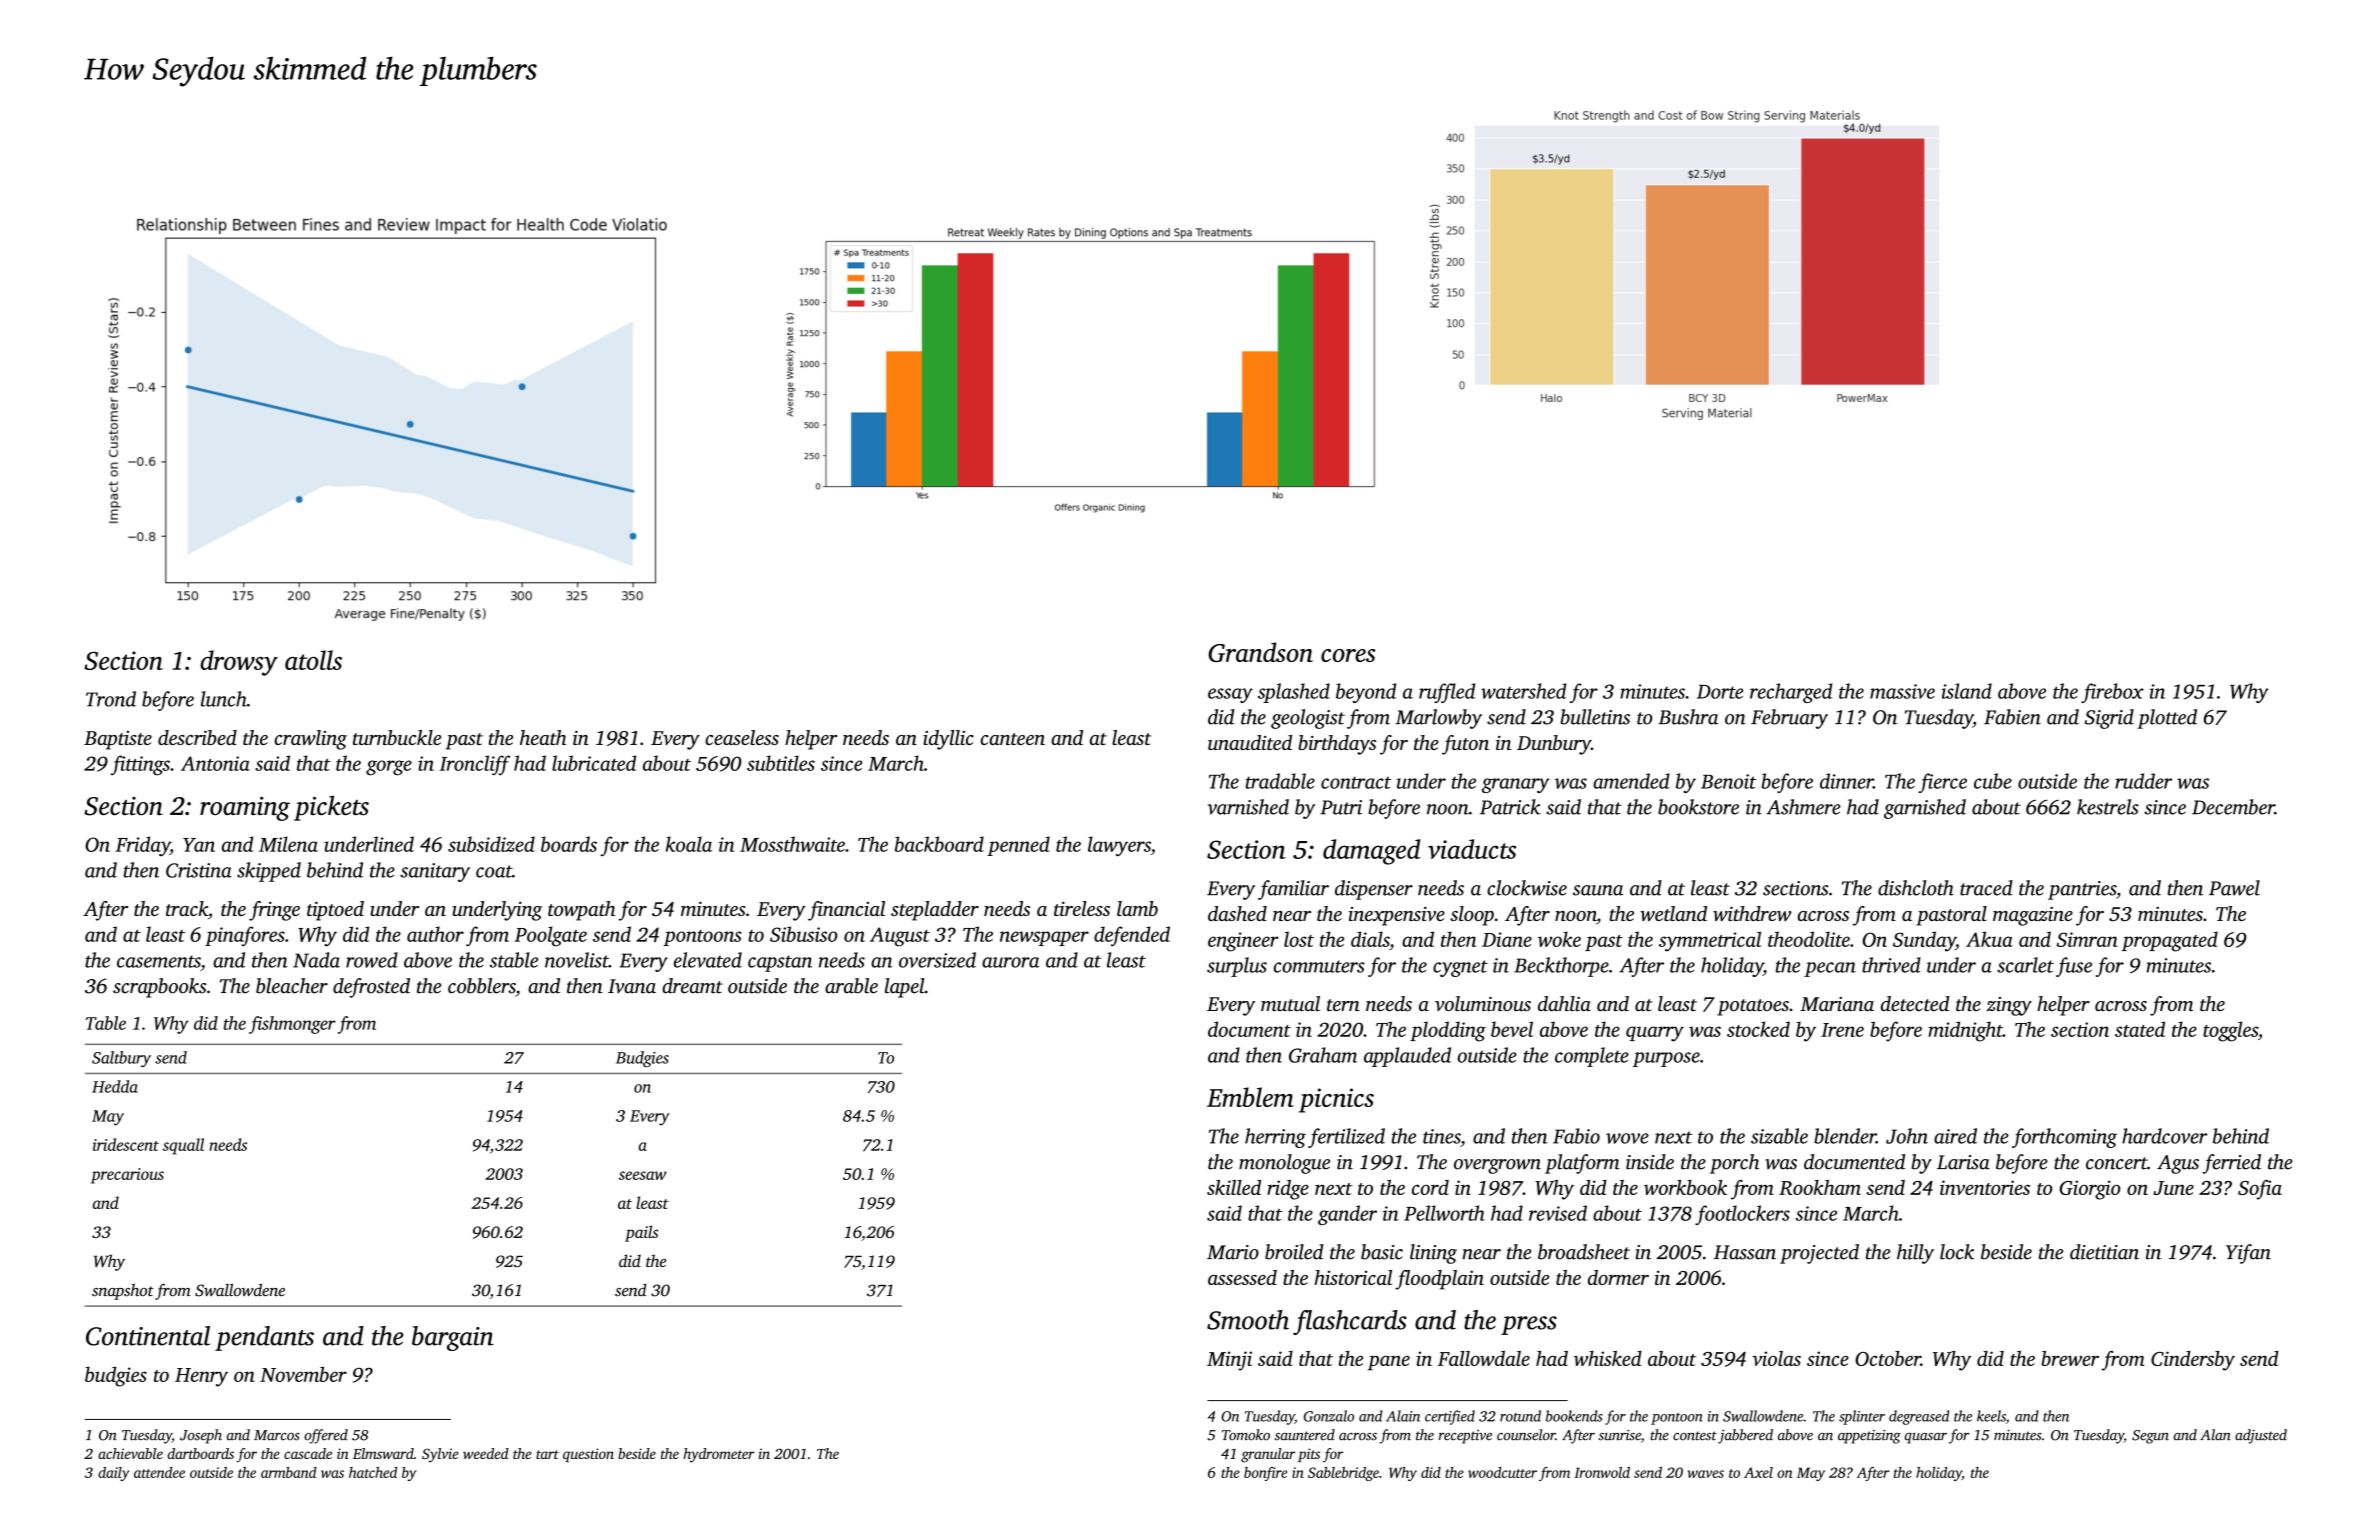 The height and width of the screenshot is (1540, 2380). Describe the element at coordinates (288, 844) in the screenshot. I see `Milena` at that location.
